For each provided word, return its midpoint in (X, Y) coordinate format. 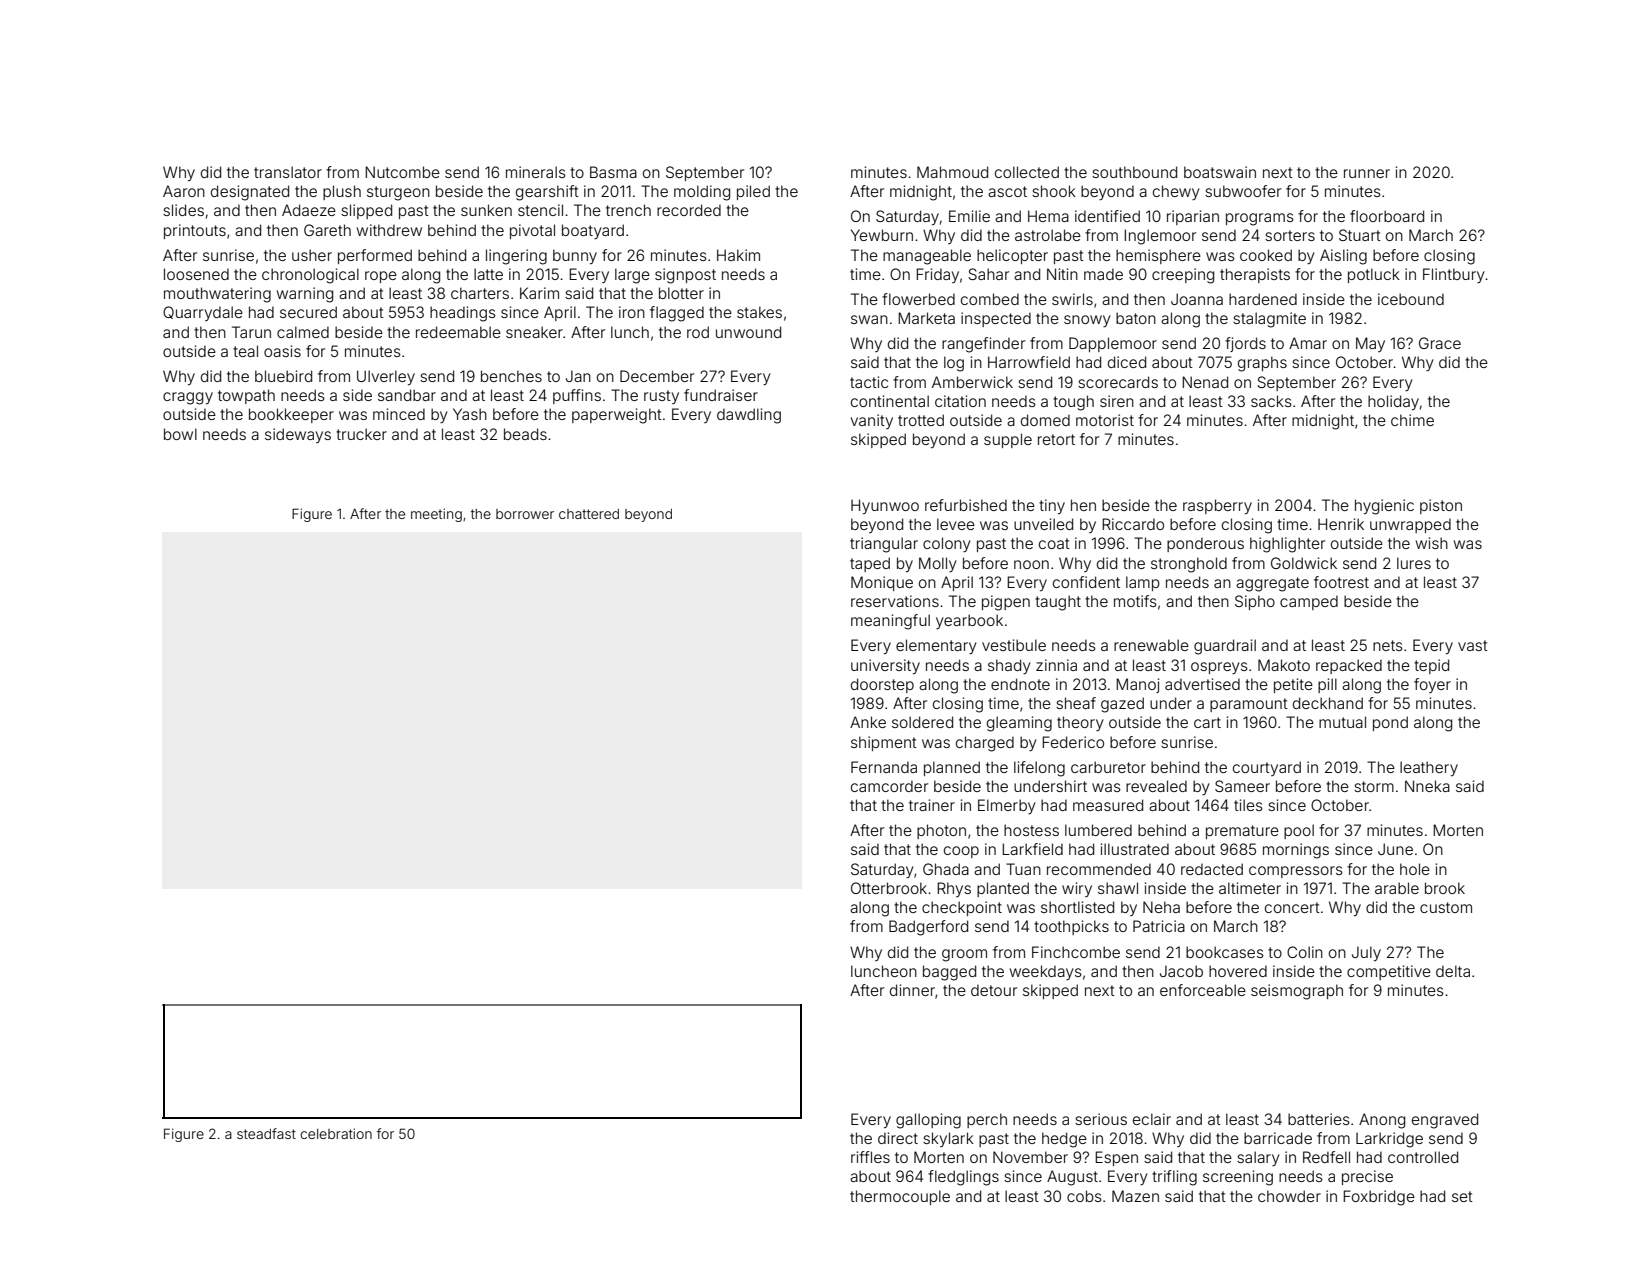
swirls (1072, 299)
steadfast (266, 1133)
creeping (1183, 276)
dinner (912, 990)
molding (702, 193)
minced (399, 414)
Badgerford (928, 928)
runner (1367, 173)
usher (312, 255)
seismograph (1297, 992)
